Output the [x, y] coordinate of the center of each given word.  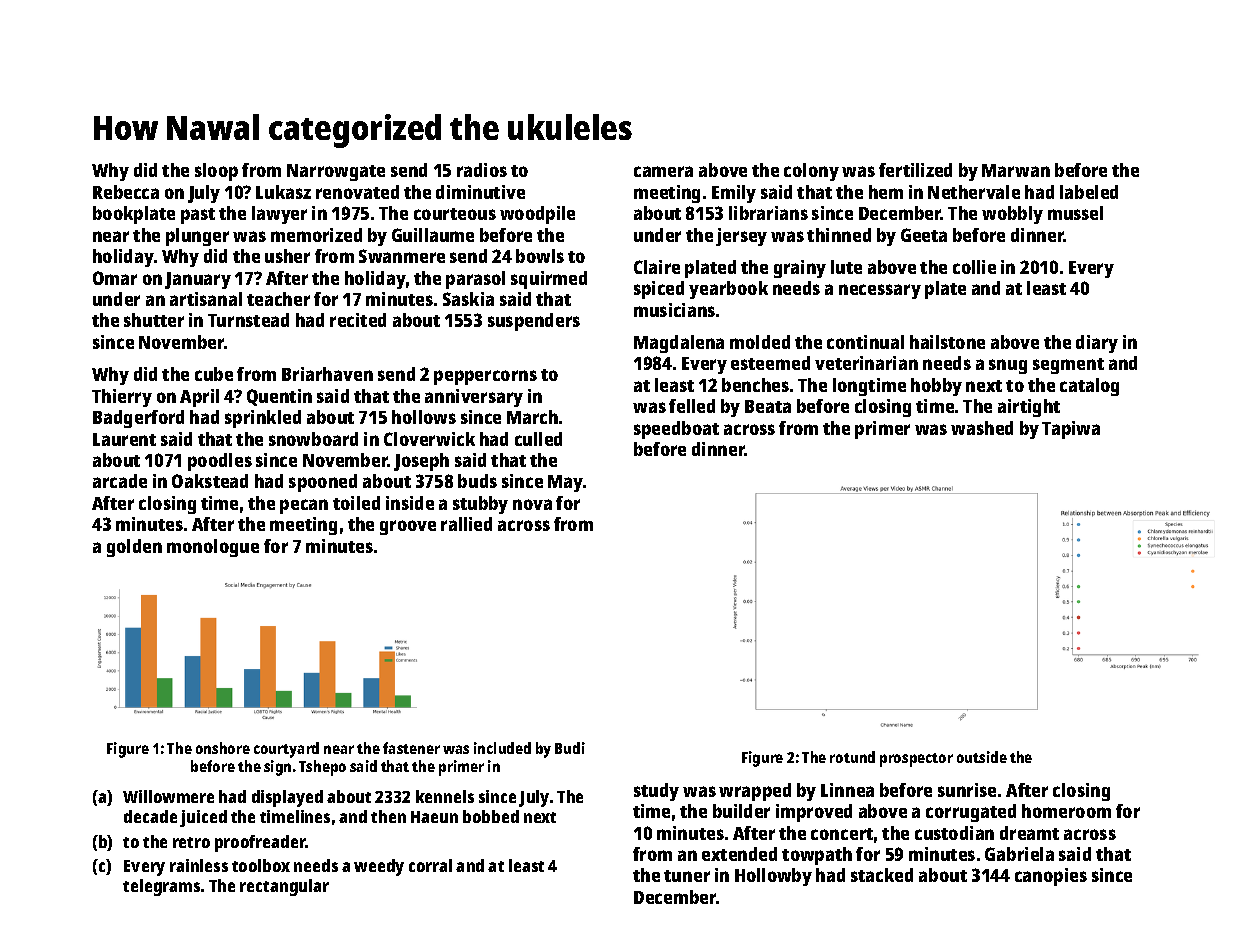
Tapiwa [1071, 430]
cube [214, 374]
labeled [1089, 192]
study [656, 792]
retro [191, 842]
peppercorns [485, 377]
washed [982, 428]
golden [134, 548]
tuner [687, 876]
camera [663, 171]
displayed [287, 798]
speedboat [676, 430]
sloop [216, 172]
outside [982, 757]
